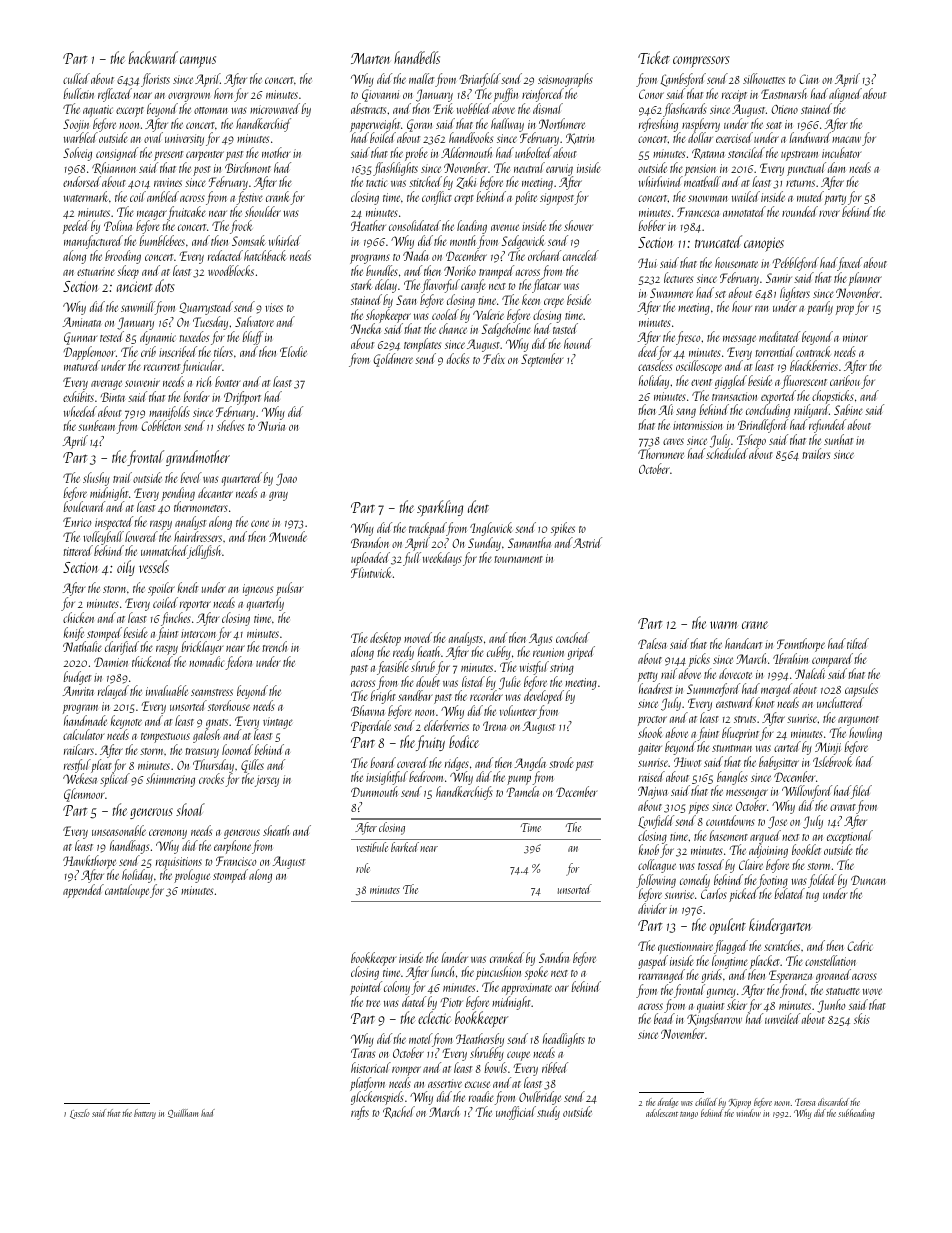  Describe the element at coordinates (370, 58) in the screenshot. I see `Marten` at that location.
